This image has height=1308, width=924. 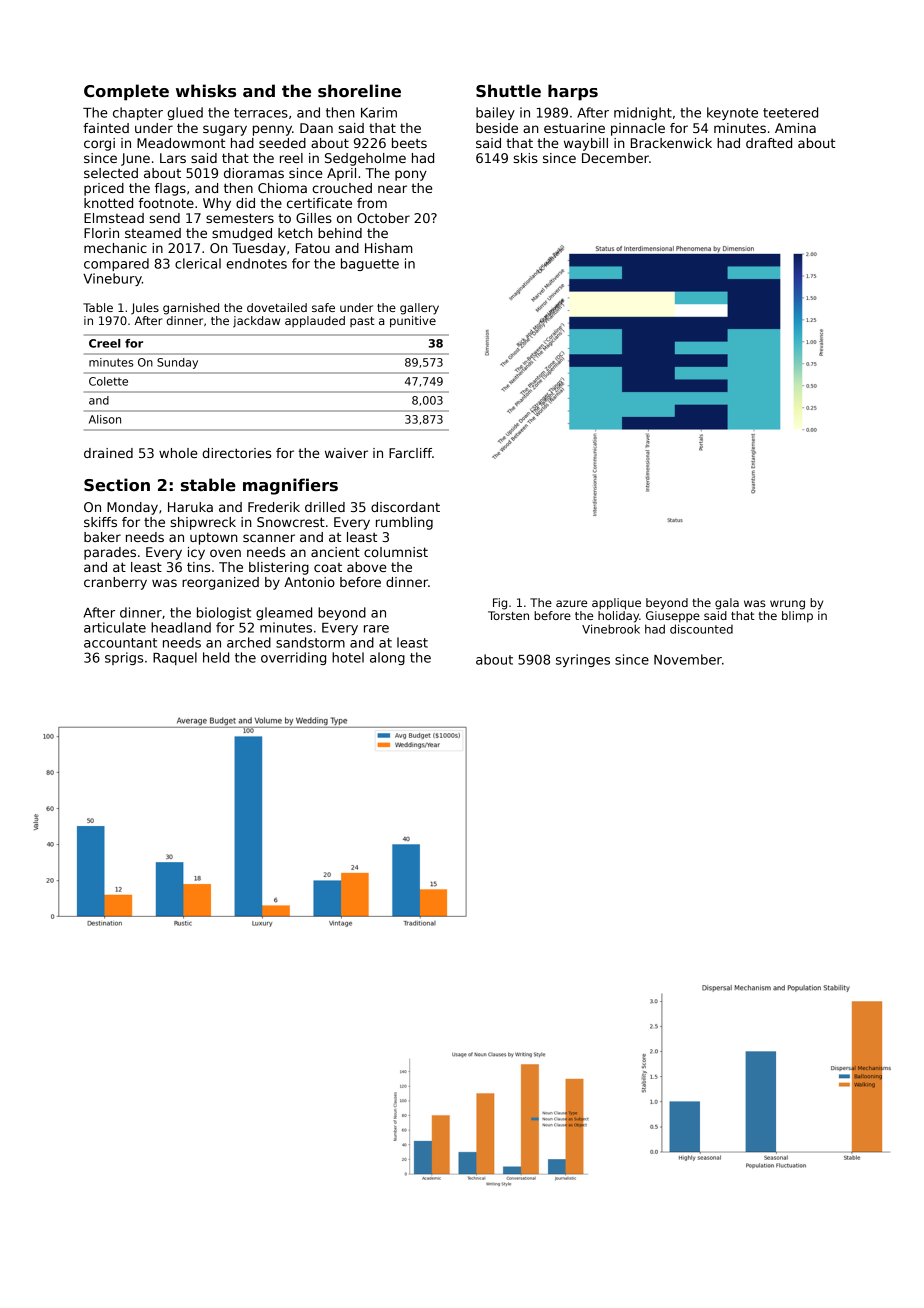 I want to click on Farcliff, so click(x=410, y=453).
